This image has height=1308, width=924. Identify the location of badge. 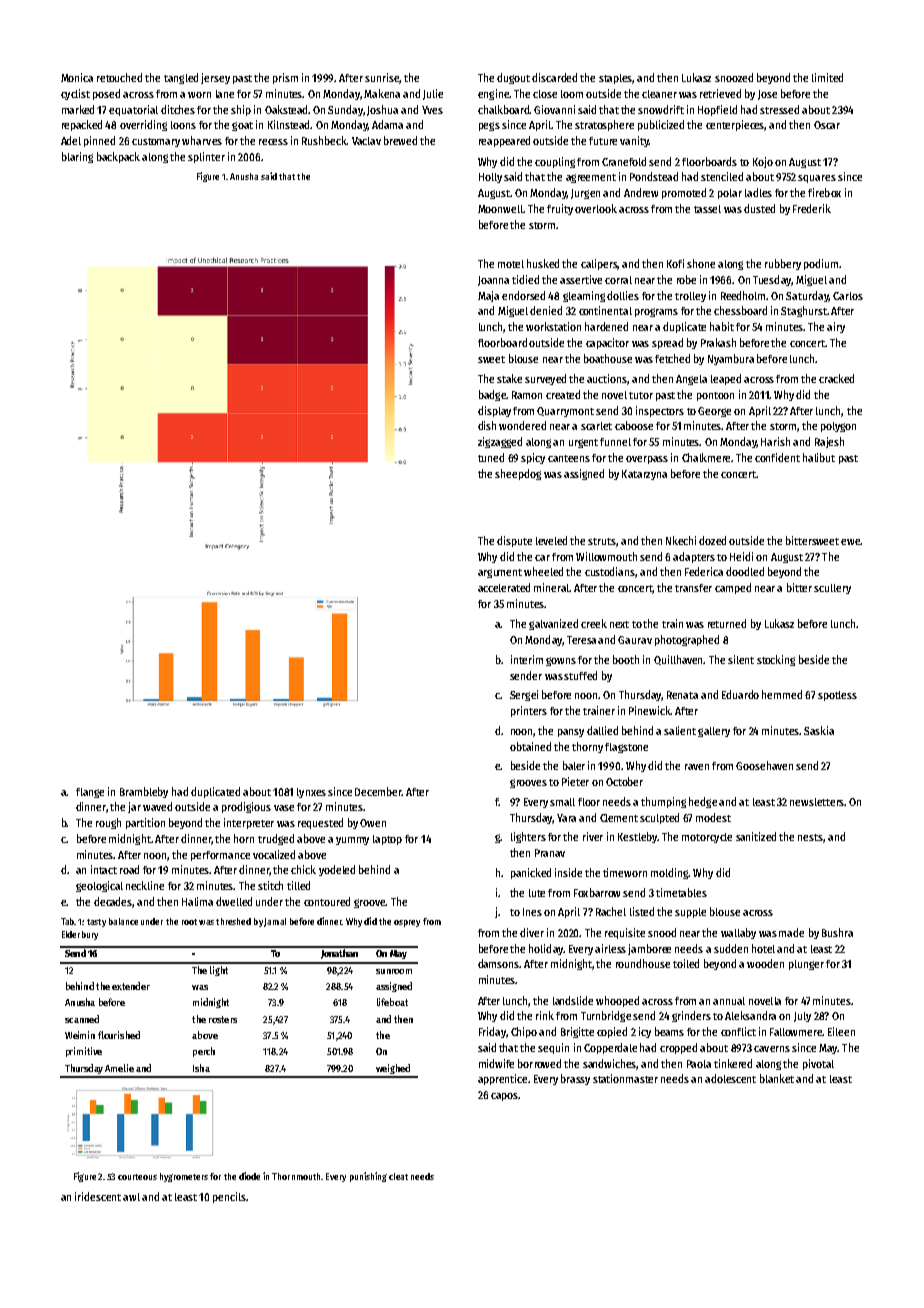
(492, 395).
